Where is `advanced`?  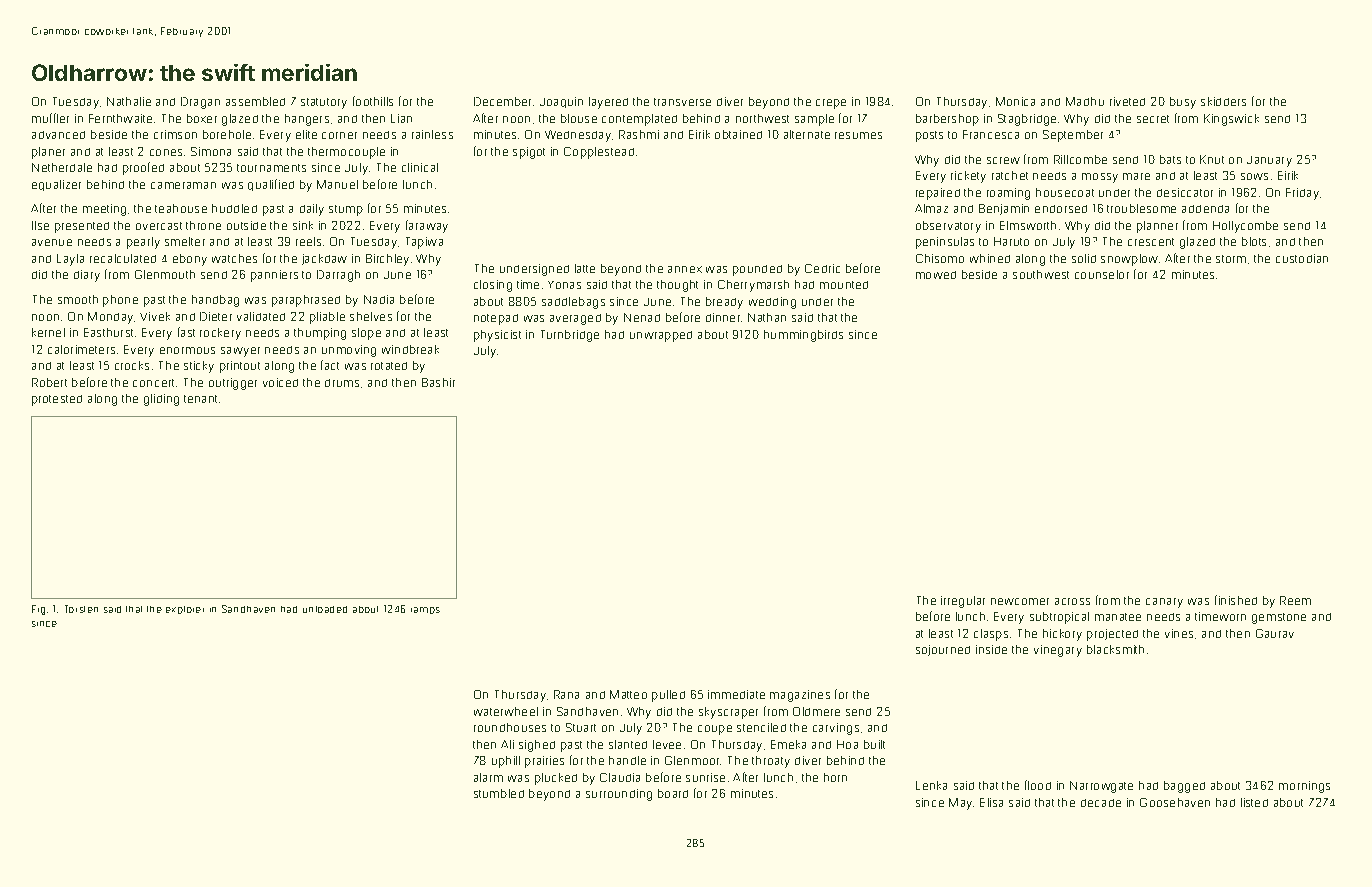
advanced is located at coordinates (58, 135).
